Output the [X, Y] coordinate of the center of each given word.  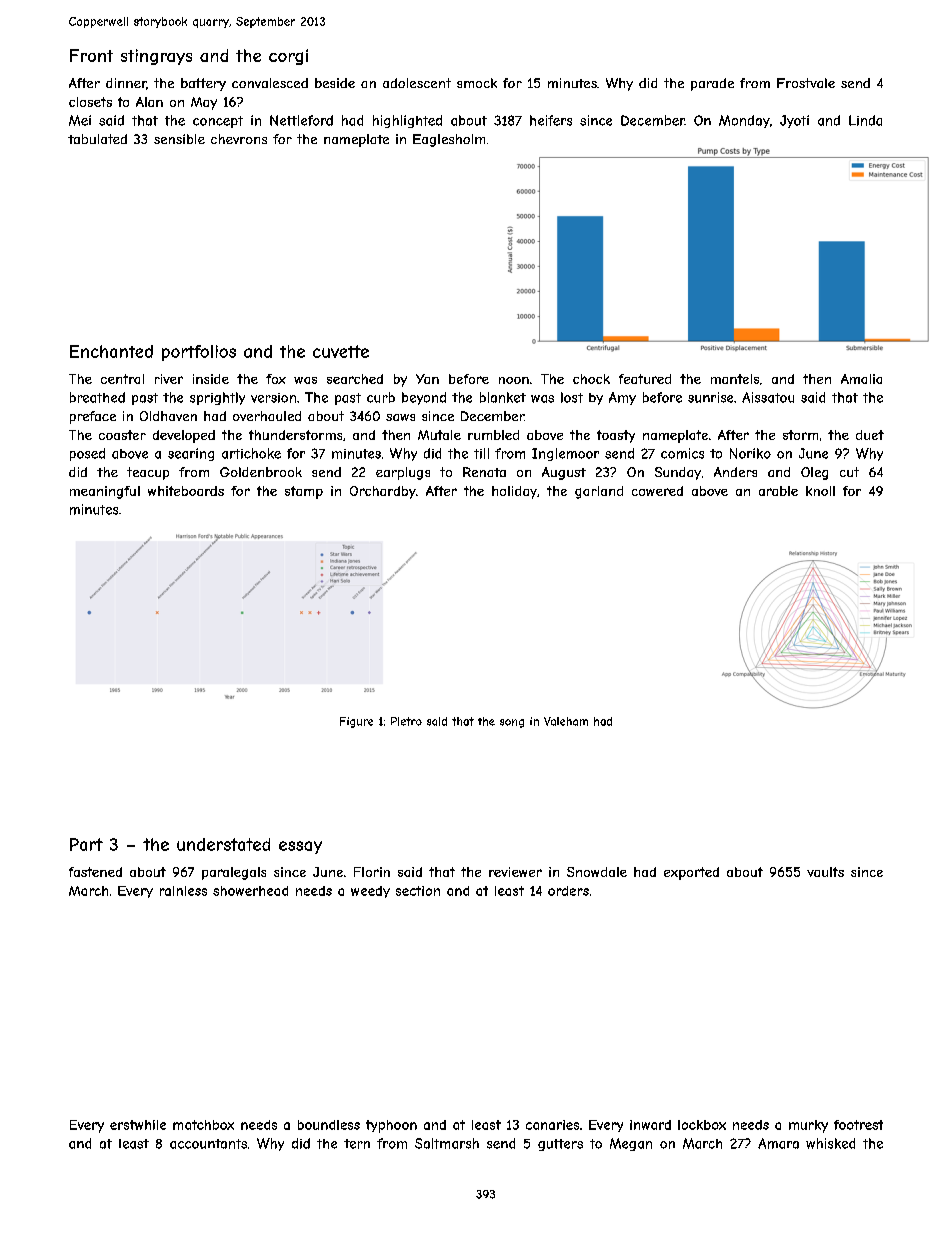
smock [477, 83]
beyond [424, 398]
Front [91, 55]
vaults [825, 872]
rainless [183, 891]
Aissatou [768, 397]
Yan [427, 379]
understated [223, 844]
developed [184, 436]
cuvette [341, 351]
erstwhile [138, 1125]
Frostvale [806, 83]
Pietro [406, 721]
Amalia [861, 379]
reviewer [515, 872]
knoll [820, 491]
